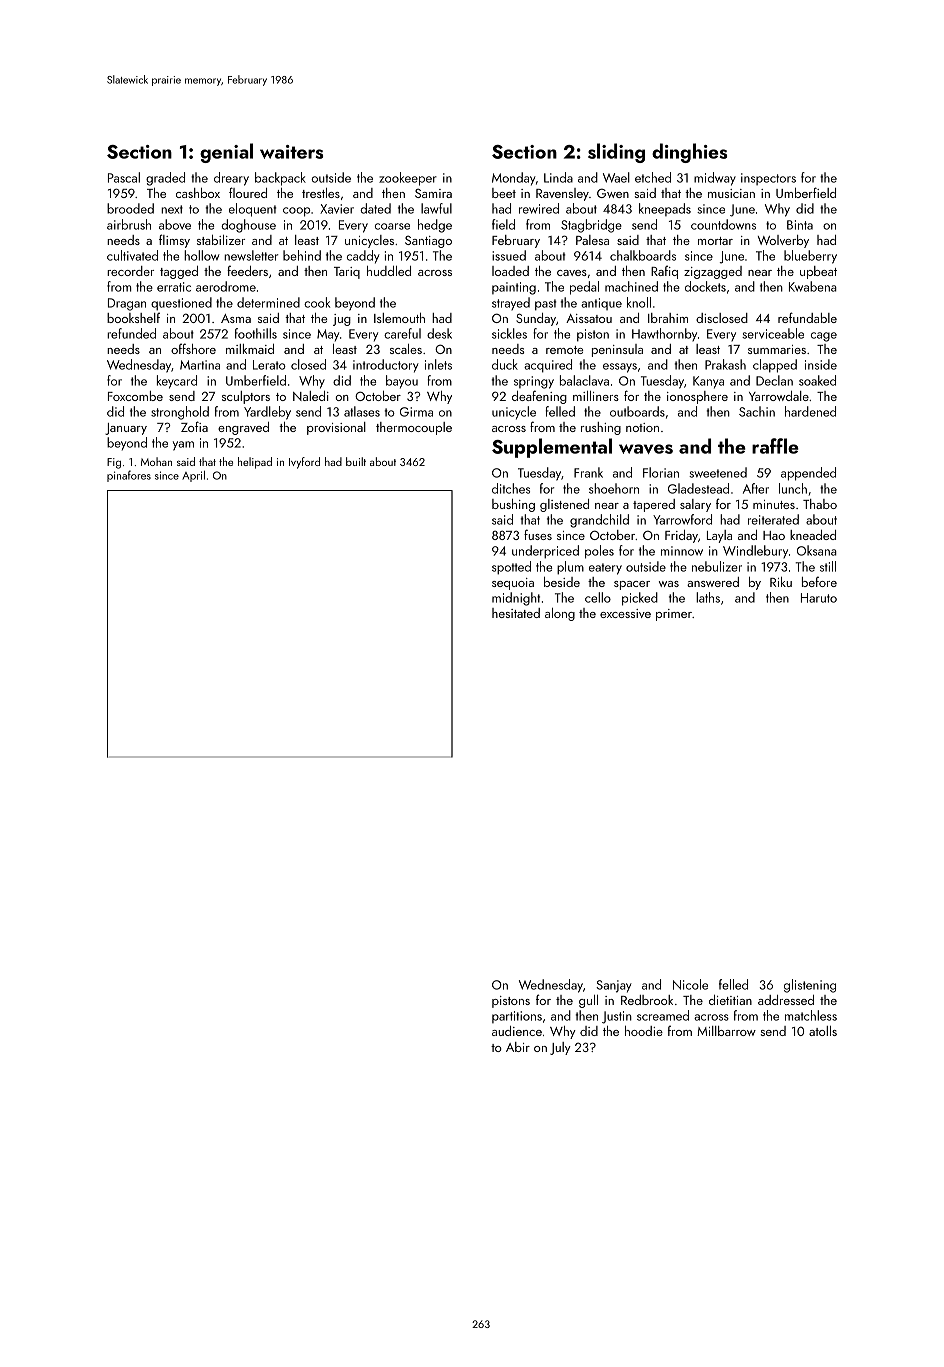 This page has width=944, height=1367. I want to click on along, so click(560, 614).
